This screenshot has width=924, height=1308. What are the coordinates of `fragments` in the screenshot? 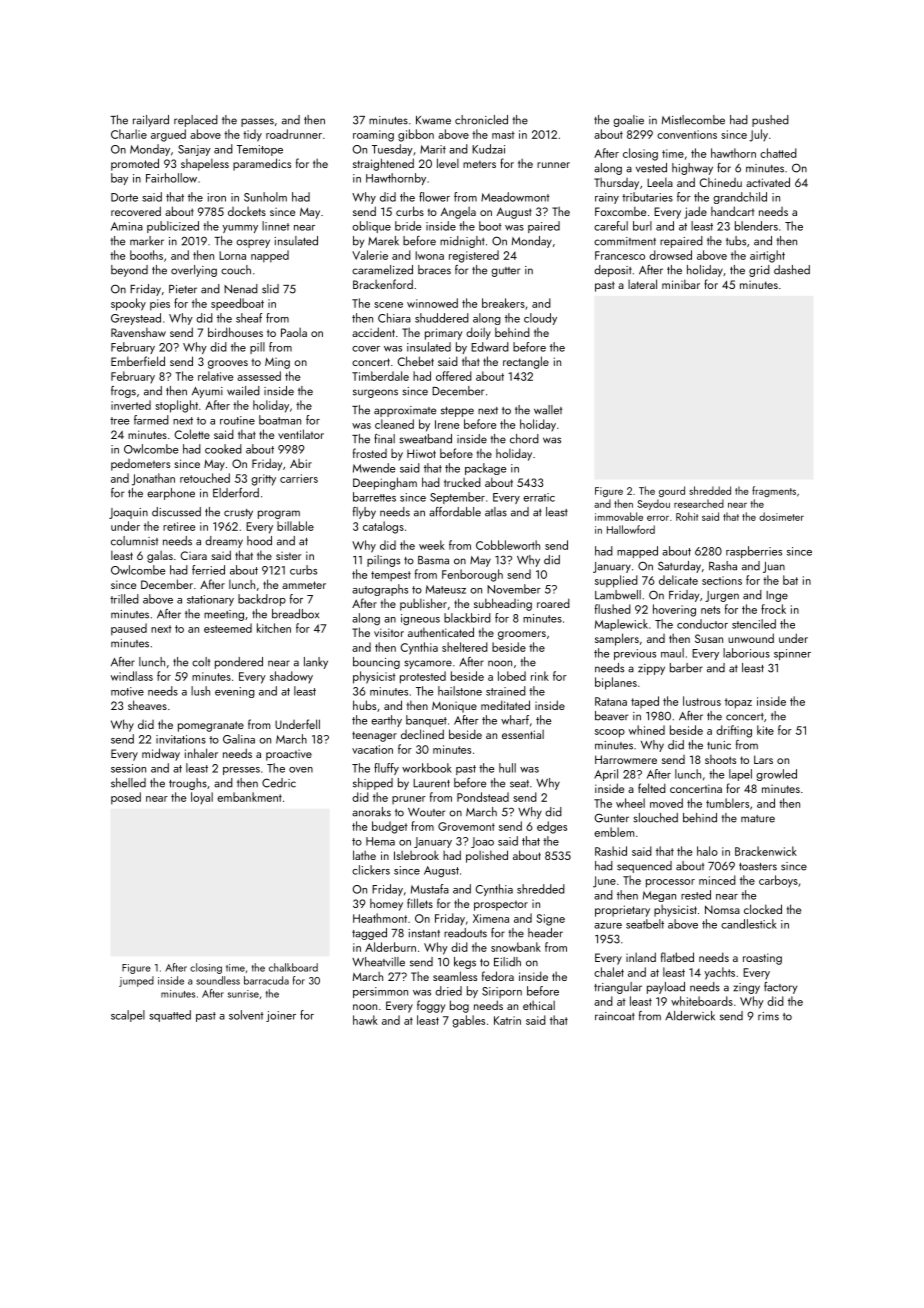 It's located at (774, 491).
